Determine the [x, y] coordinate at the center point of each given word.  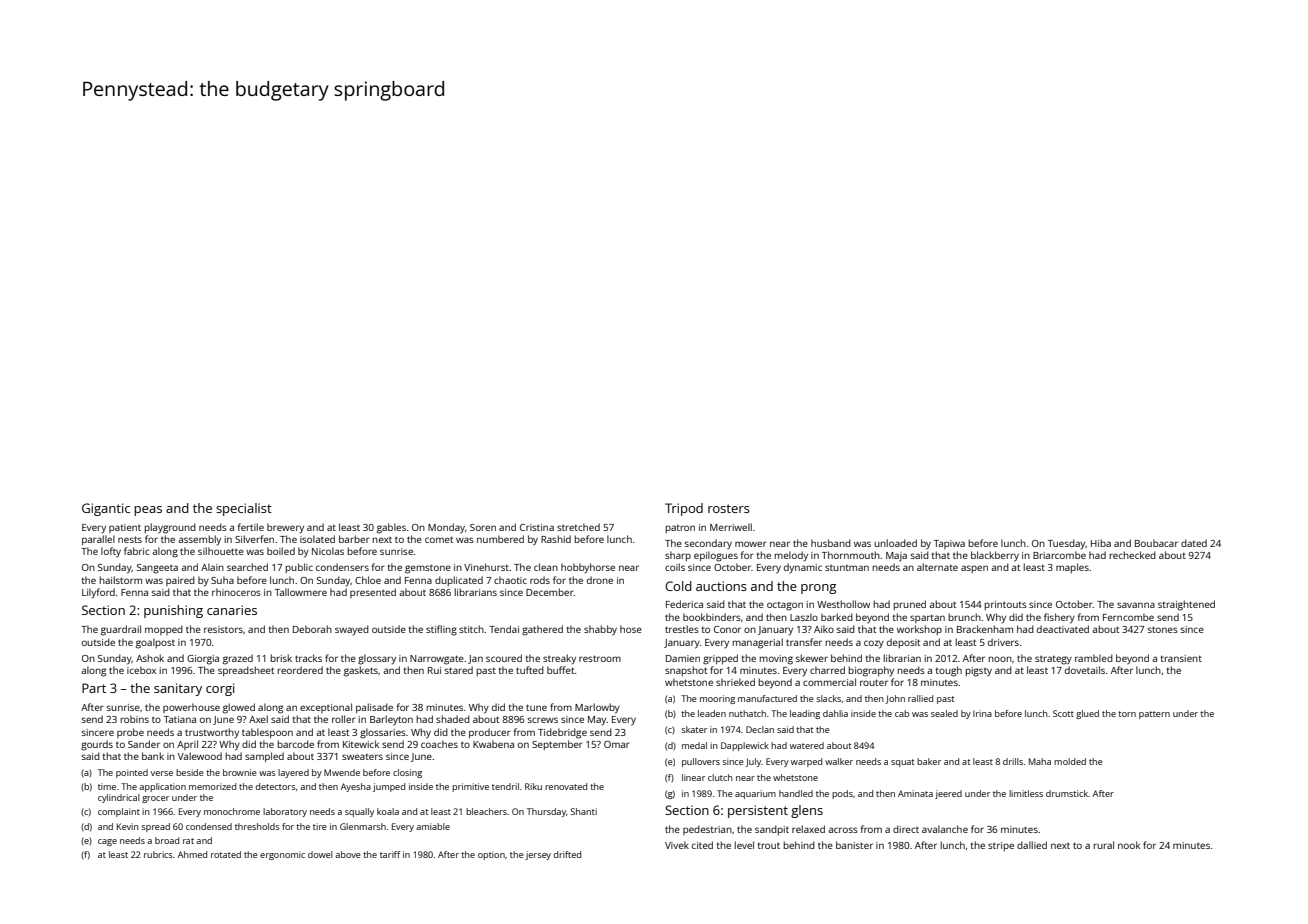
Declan [760, 729]
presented [373, 593]
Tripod [684, 509]
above [348, 854]
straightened [1186, 605]
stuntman [847, 567]
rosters [729, 508]
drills [1013, 761]
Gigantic [106, 509]
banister [854, 845]
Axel [258, 719]
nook [1129, 845]
